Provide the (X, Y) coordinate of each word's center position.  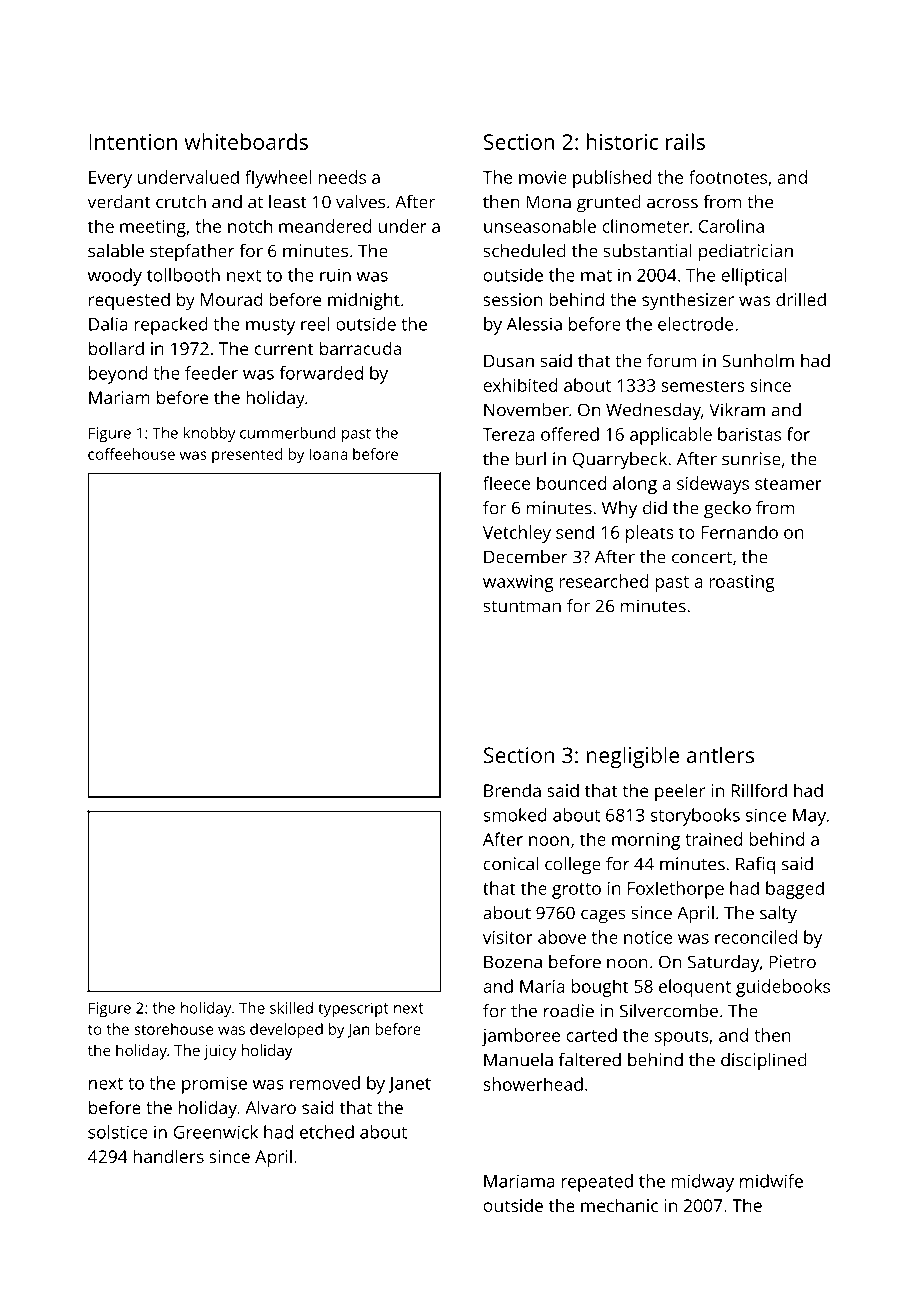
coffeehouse (131, 454)
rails (685, 141)
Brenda (512, 790)
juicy (220, 1052)
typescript (353, 1009)
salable (116, 251)
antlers (720, 754)
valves (360, 202)
